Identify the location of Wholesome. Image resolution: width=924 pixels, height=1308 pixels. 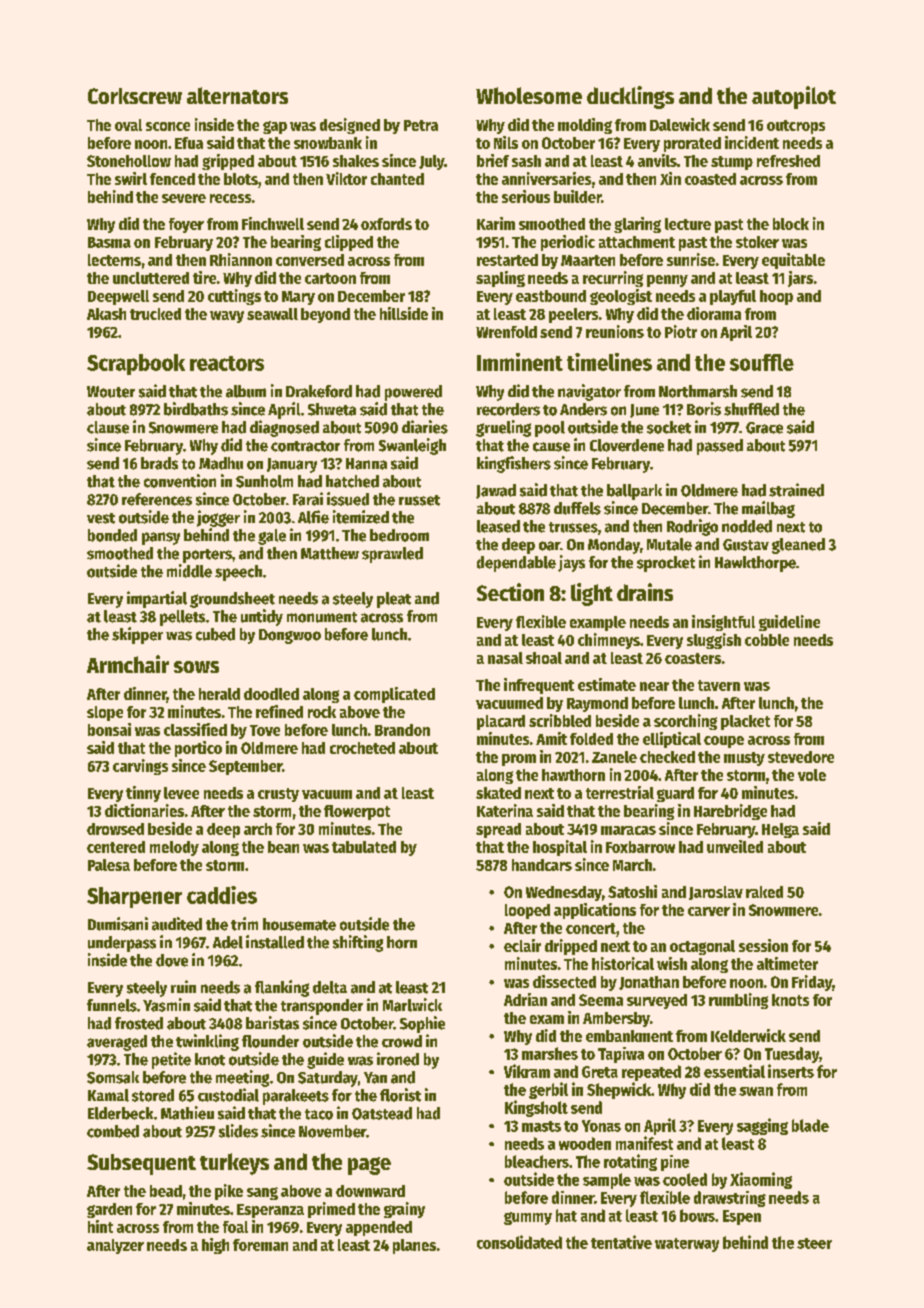
(529, 95).
